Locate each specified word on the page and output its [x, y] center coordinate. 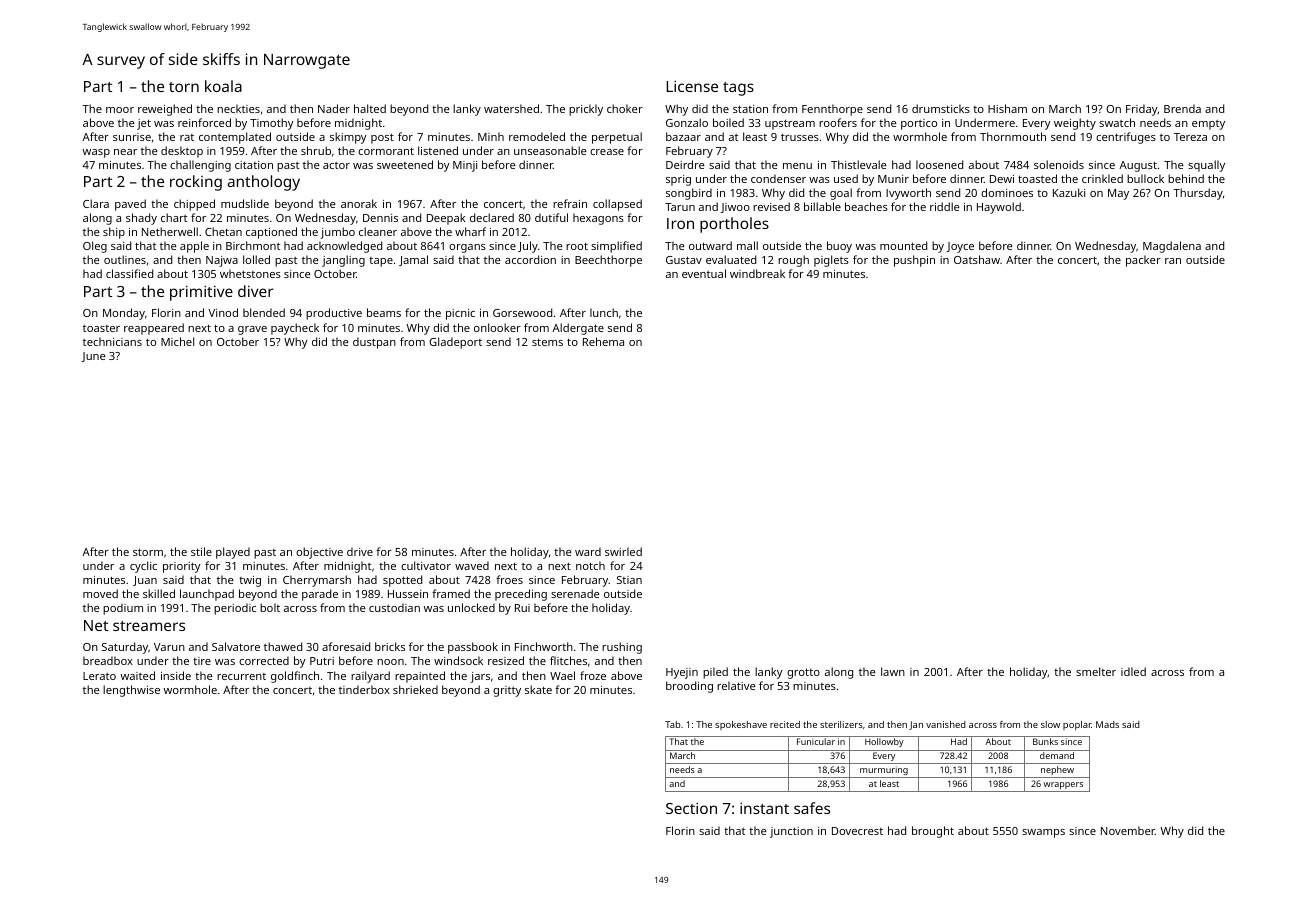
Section [691, 808]
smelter [1096, 671]
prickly [586, 110]
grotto [803, 673]
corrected [264, 660]
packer [1143, 261]
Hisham [1007, 108]
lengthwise [131, 691]
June [93, 357]
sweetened [405, 164]
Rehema [603, 341]
